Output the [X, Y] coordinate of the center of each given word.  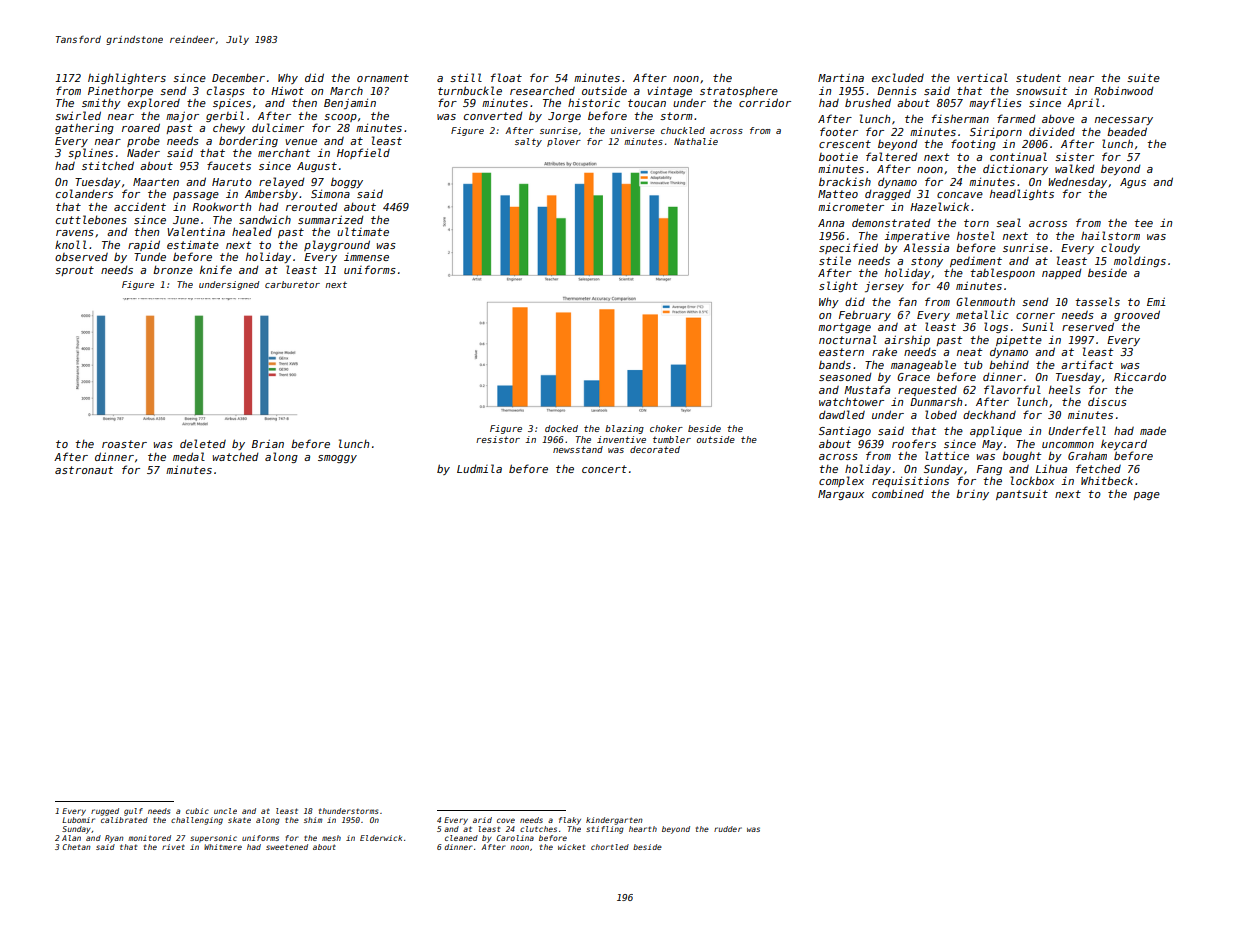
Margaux [841, 495]
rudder [728, 829]
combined [898, 493]
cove [506, 820]
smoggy [337, 459]
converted [493, 115]
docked [561, 428]
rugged [105, 812]
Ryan [114, 839]
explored [154, 103]
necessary [1124, 121]
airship [907, 340]
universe [633, 130]
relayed [282, 182]
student [1038, 77]
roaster [124, 444]
